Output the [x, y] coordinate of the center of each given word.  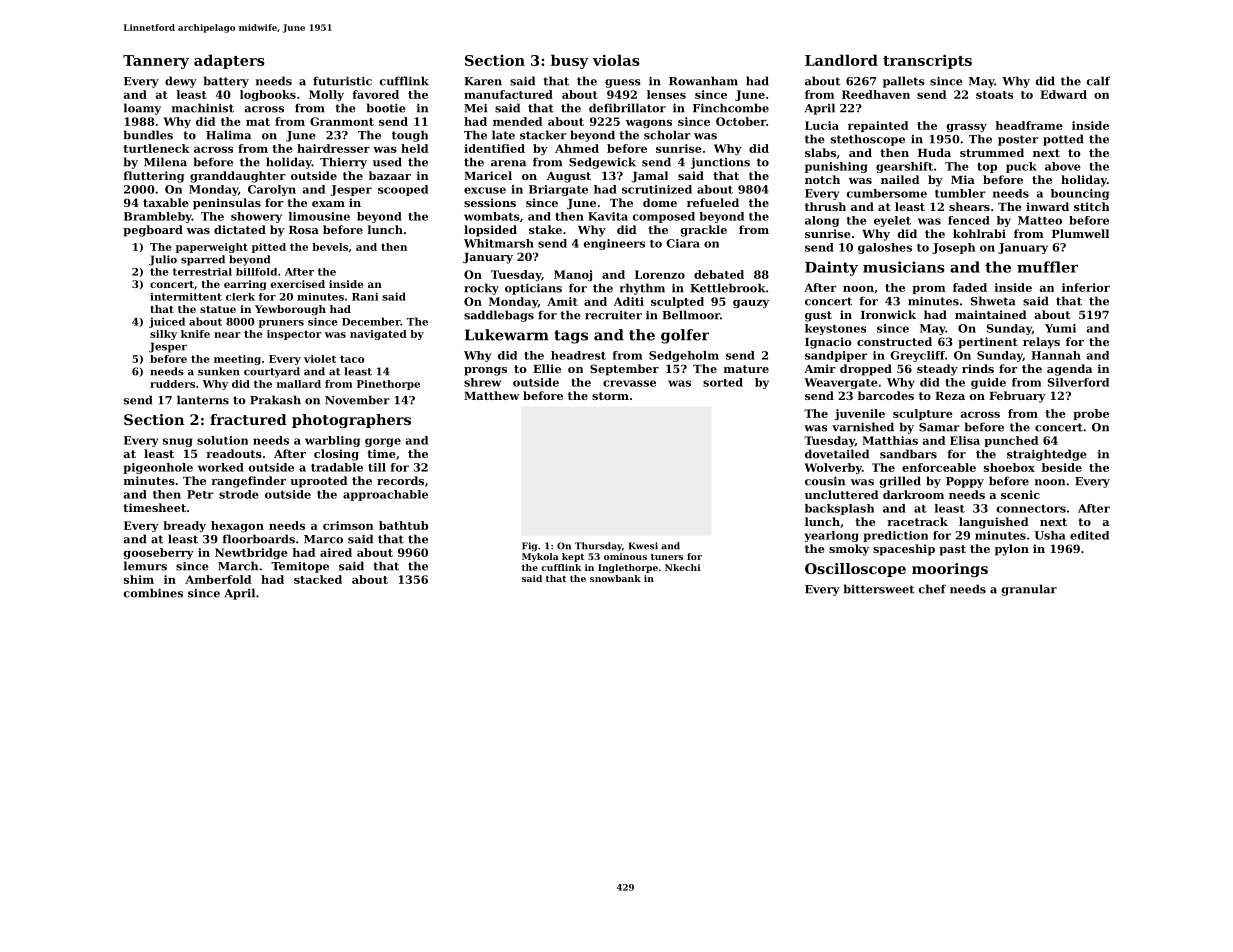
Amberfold [218, 579]
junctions [720, 163]
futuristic [342, 81]
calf [1098, 81]
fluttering [154, 177]
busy [569, 61]
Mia [963, 179]
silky [163, 335]
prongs [485, 371]
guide [988, 383]
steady [937, 370]
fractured [248, 419]
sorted [723, 382]
